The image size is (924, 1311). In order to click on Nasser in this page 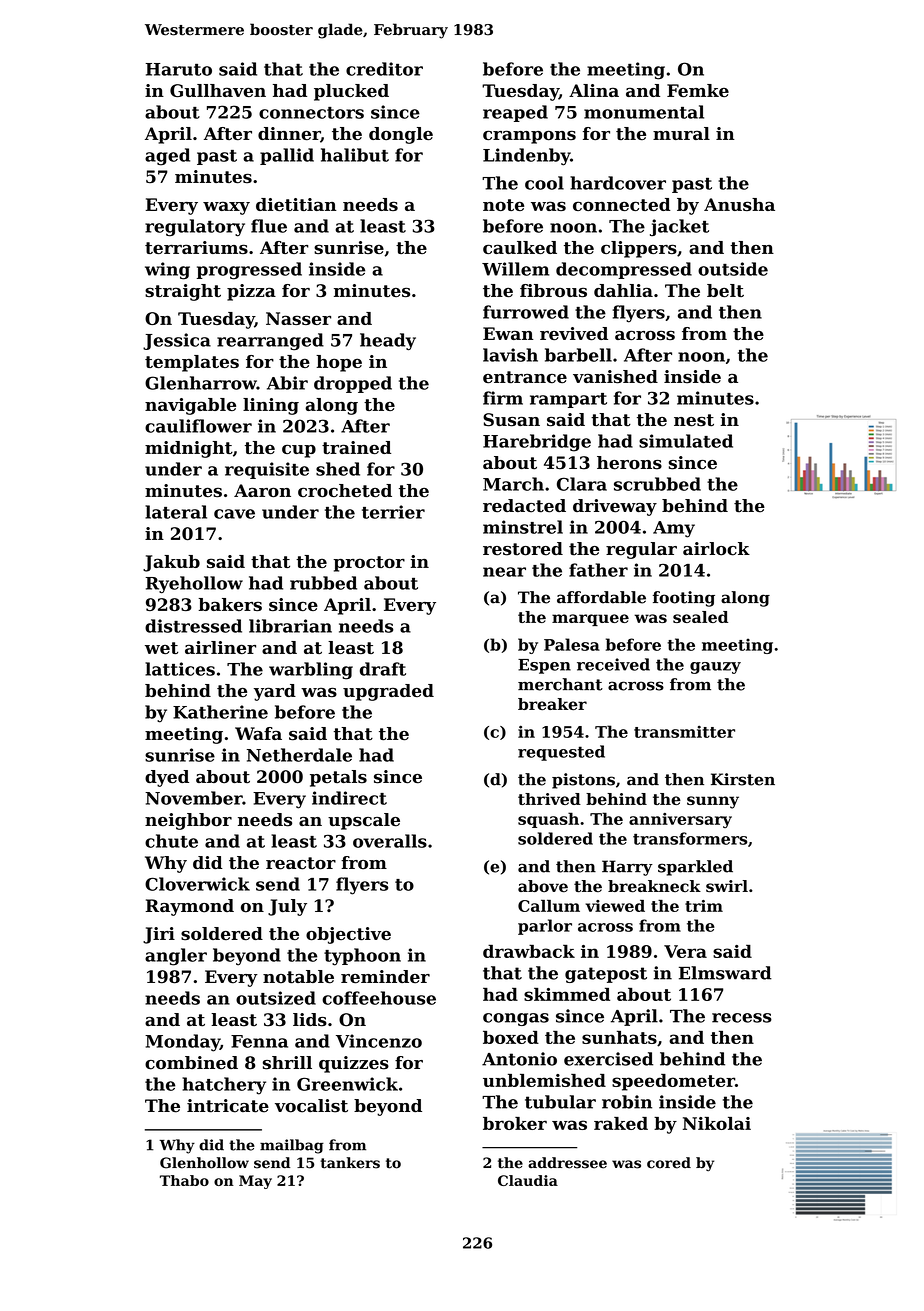, I will do `click(298, 318)`.
